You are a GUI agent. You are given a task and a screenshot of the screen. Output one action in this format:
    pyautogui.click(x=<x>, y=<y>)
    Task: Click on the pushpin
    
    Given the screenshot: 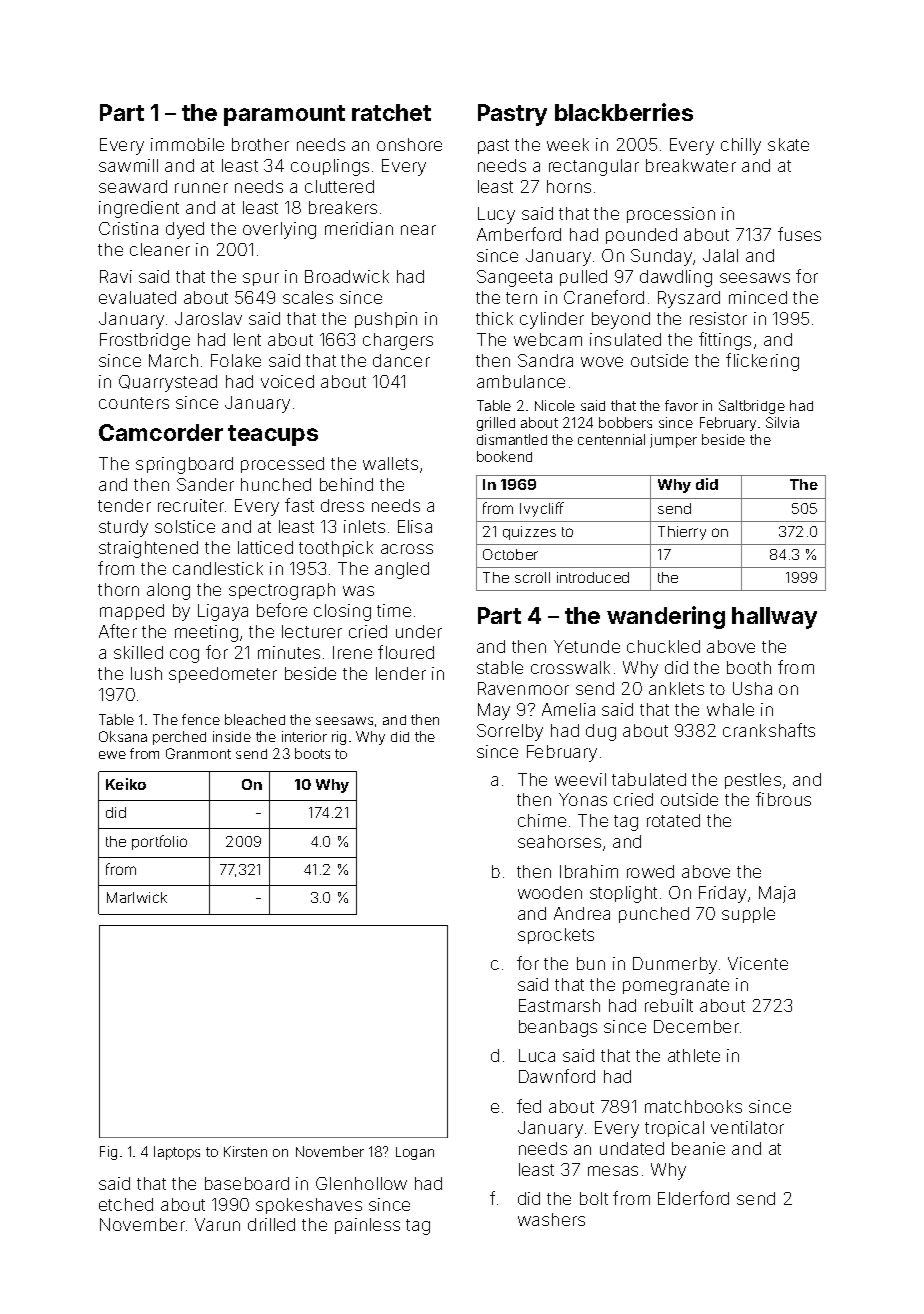 What is the action you would take?
    pyautogui.click(x=386, y=320)
